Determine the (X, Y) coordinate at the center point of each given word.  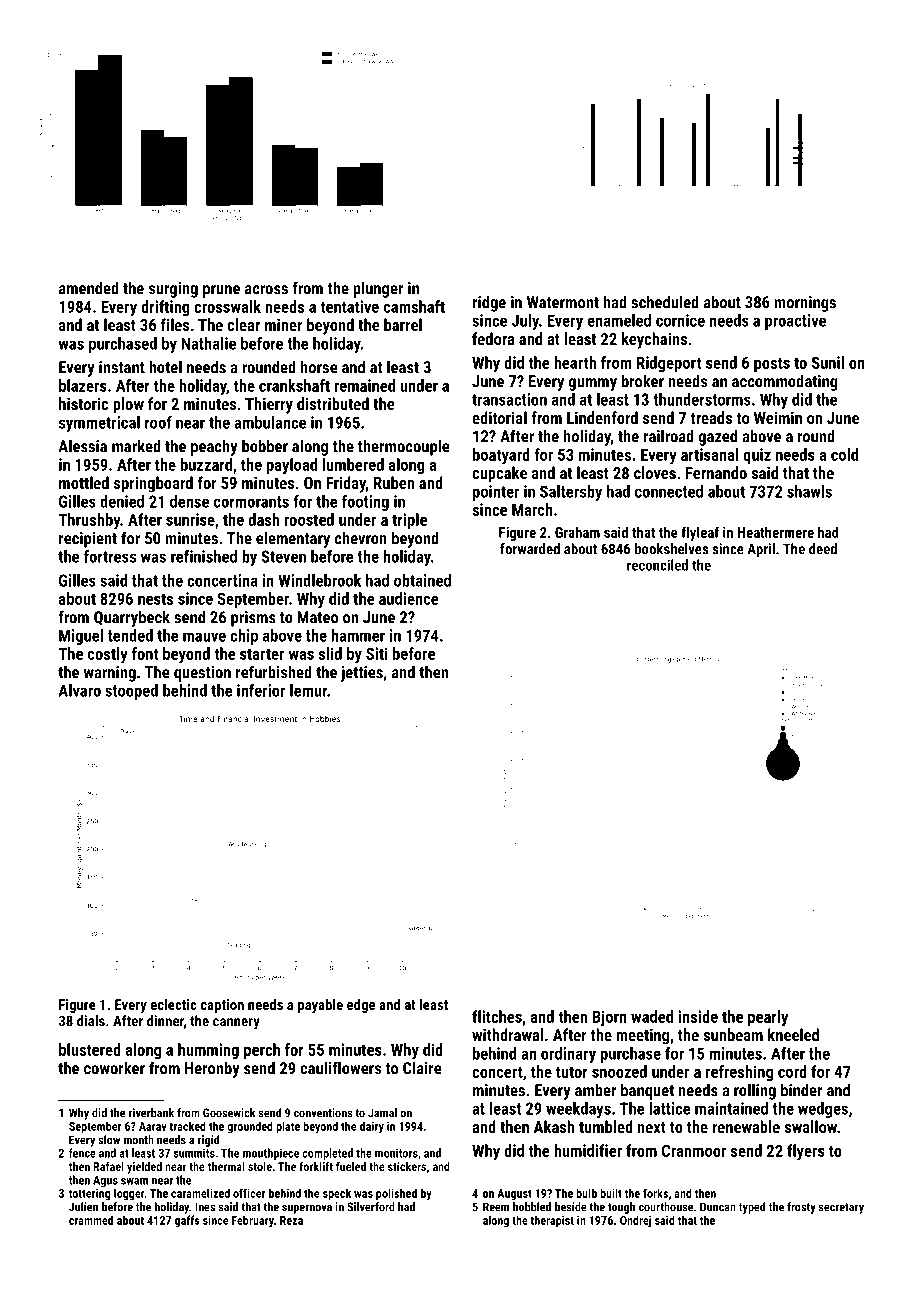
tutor (572, 1072)
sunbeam (733, 1034)
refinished (204, 556)
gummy (593, 384)
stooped (131, 692)
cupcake (499, 474)
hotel (165, 367)
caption (222, 1006)
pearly (768, 1018)
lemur (308, 690)
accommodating (785, 382)
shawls (809, 491)
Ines (205, 1207)
